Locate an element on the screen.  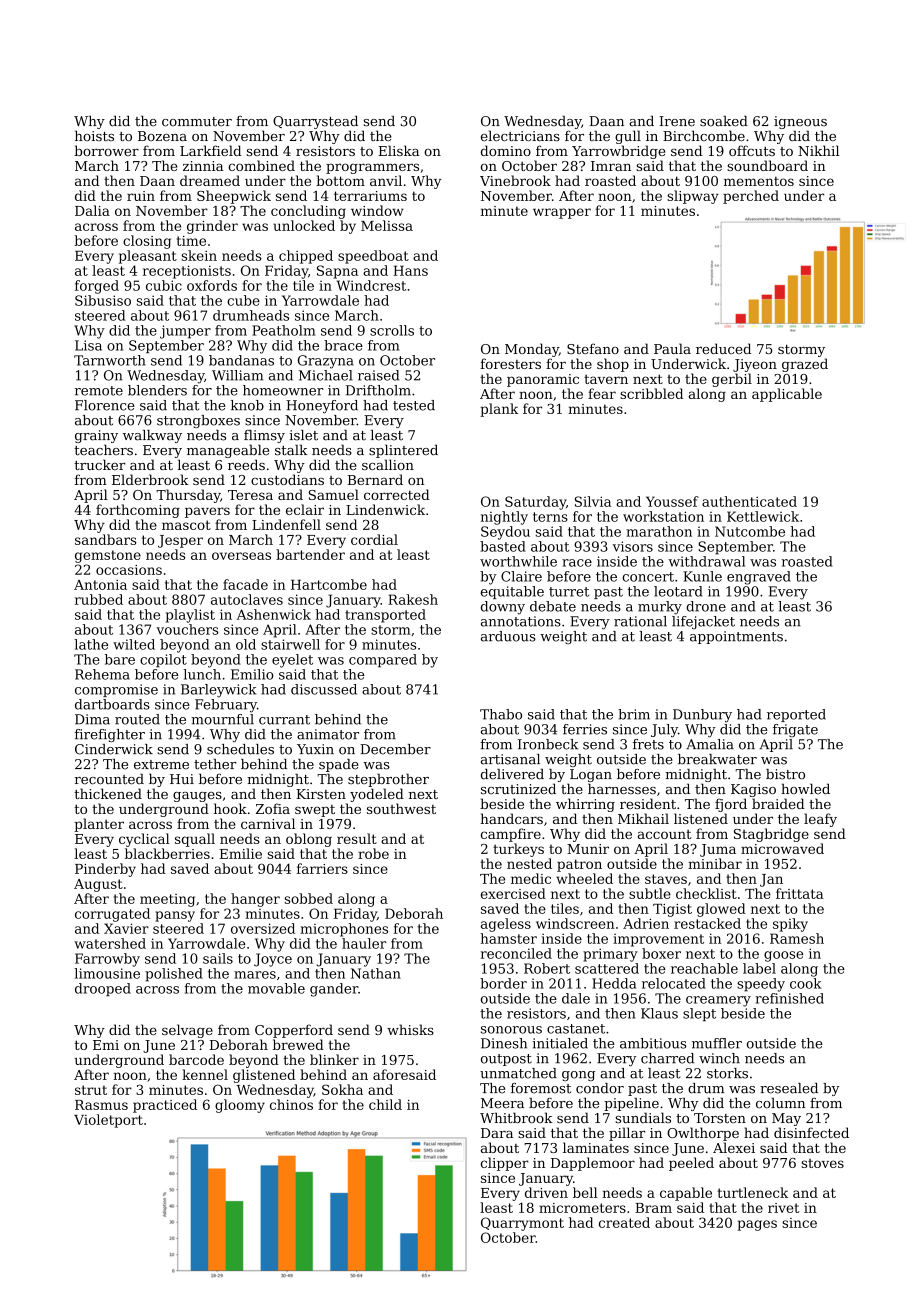
watershed is located at coordinates (110, 943).
